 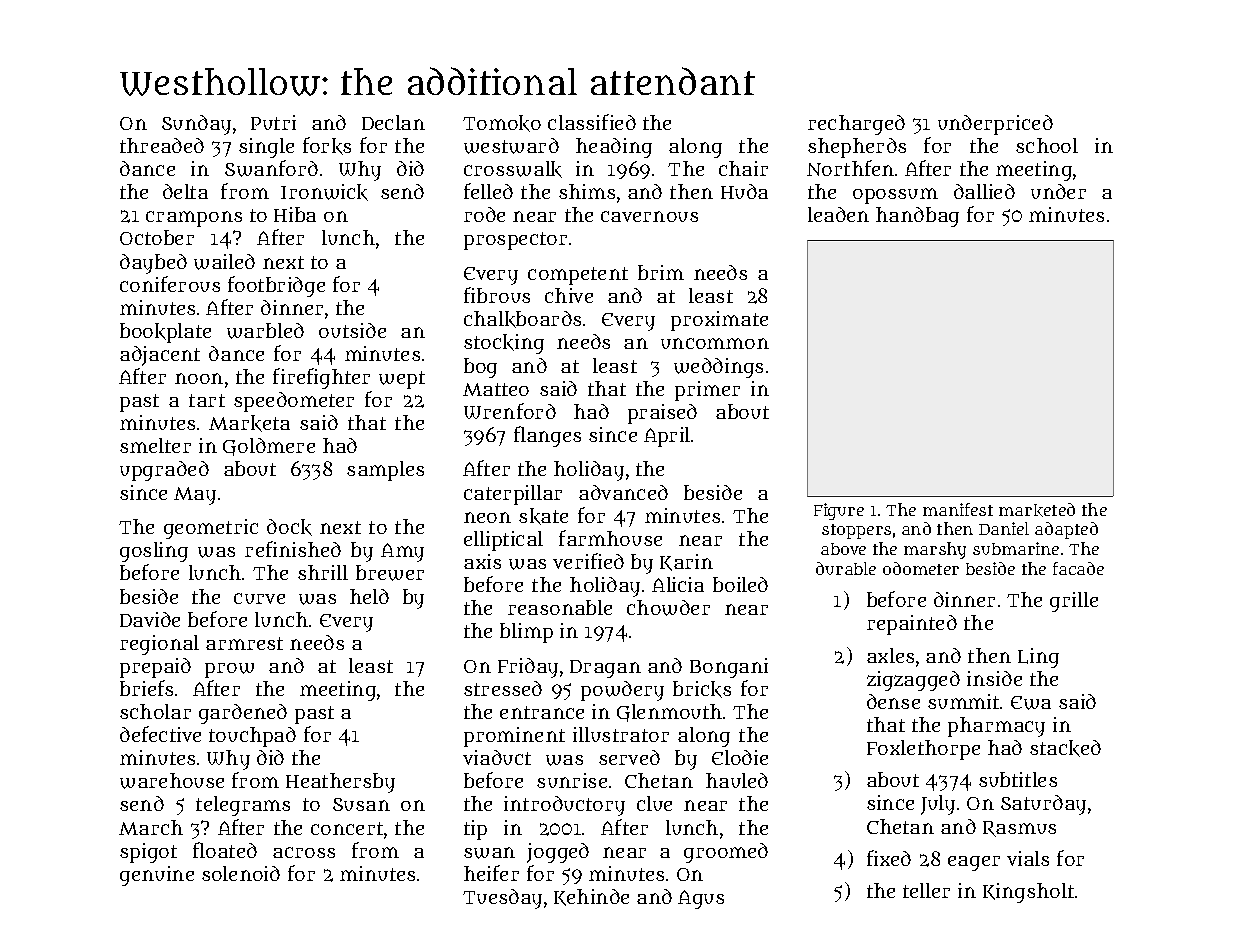 What do you see at coordinates (1031, 703) in the document?
I see `Ewa` at bounding box center [1031, 703].
